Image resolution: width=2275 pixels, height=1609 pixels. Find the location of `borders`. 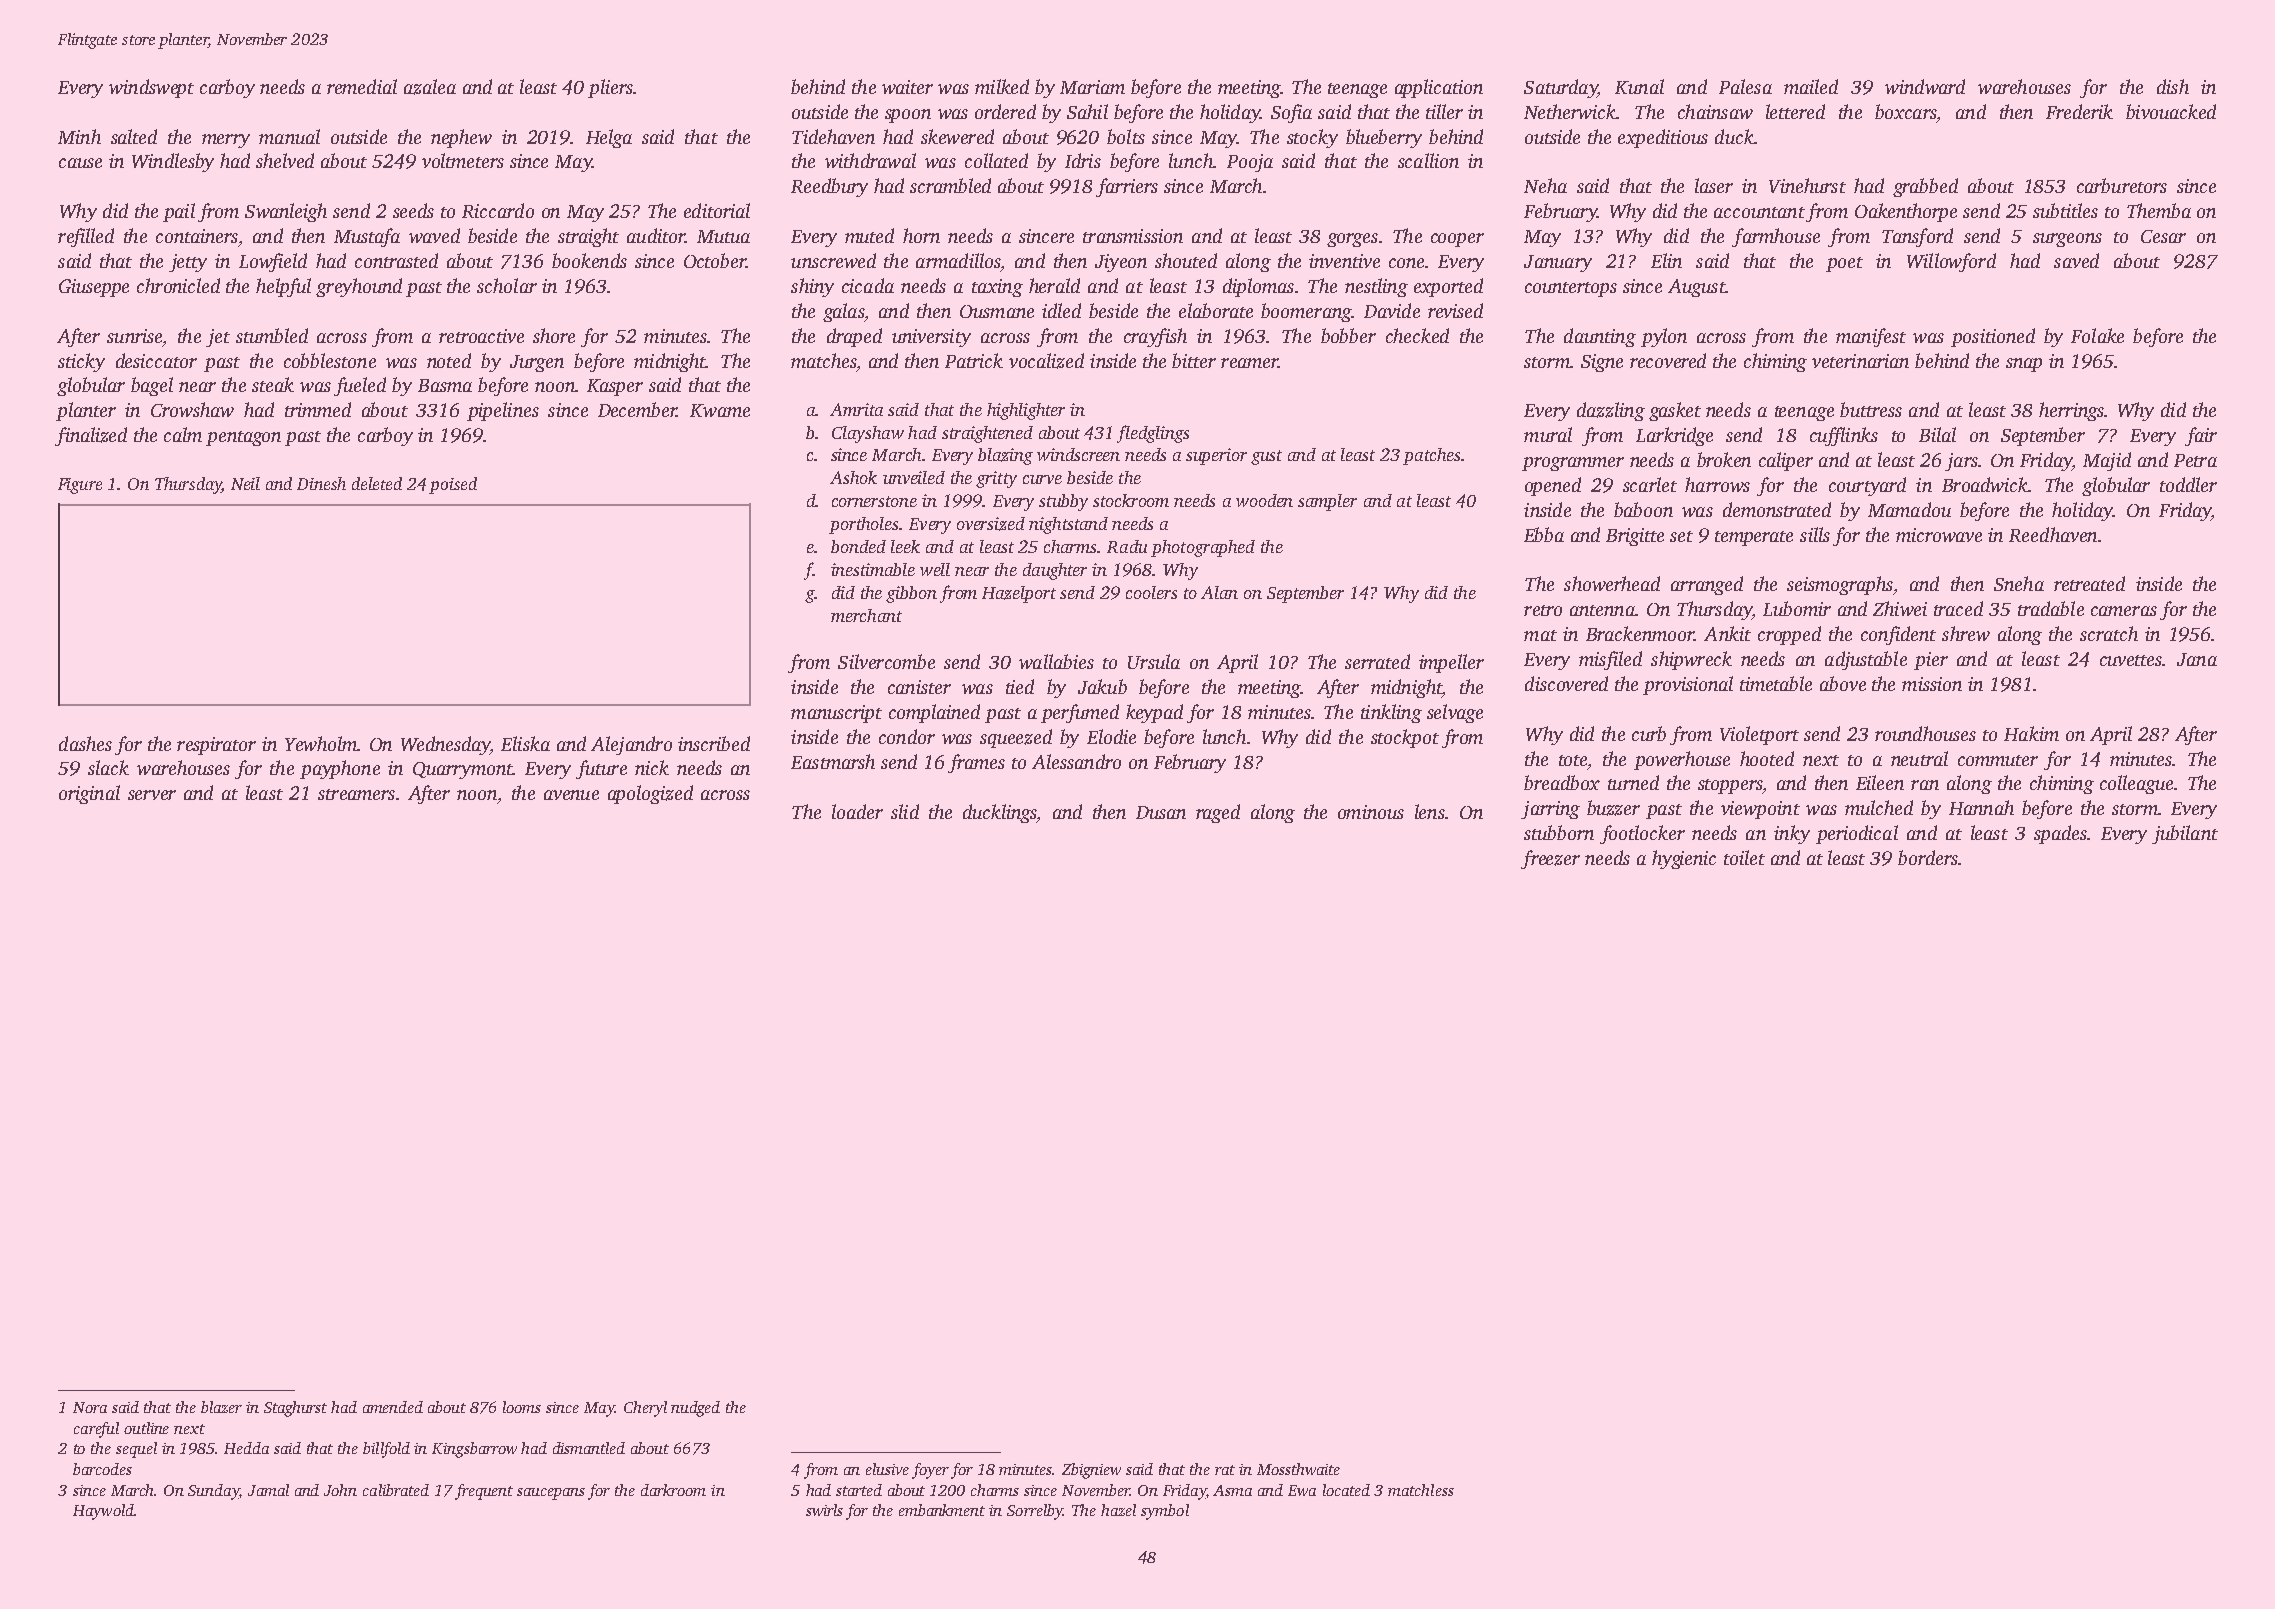

borders is located at coordinates (1928, 857).
